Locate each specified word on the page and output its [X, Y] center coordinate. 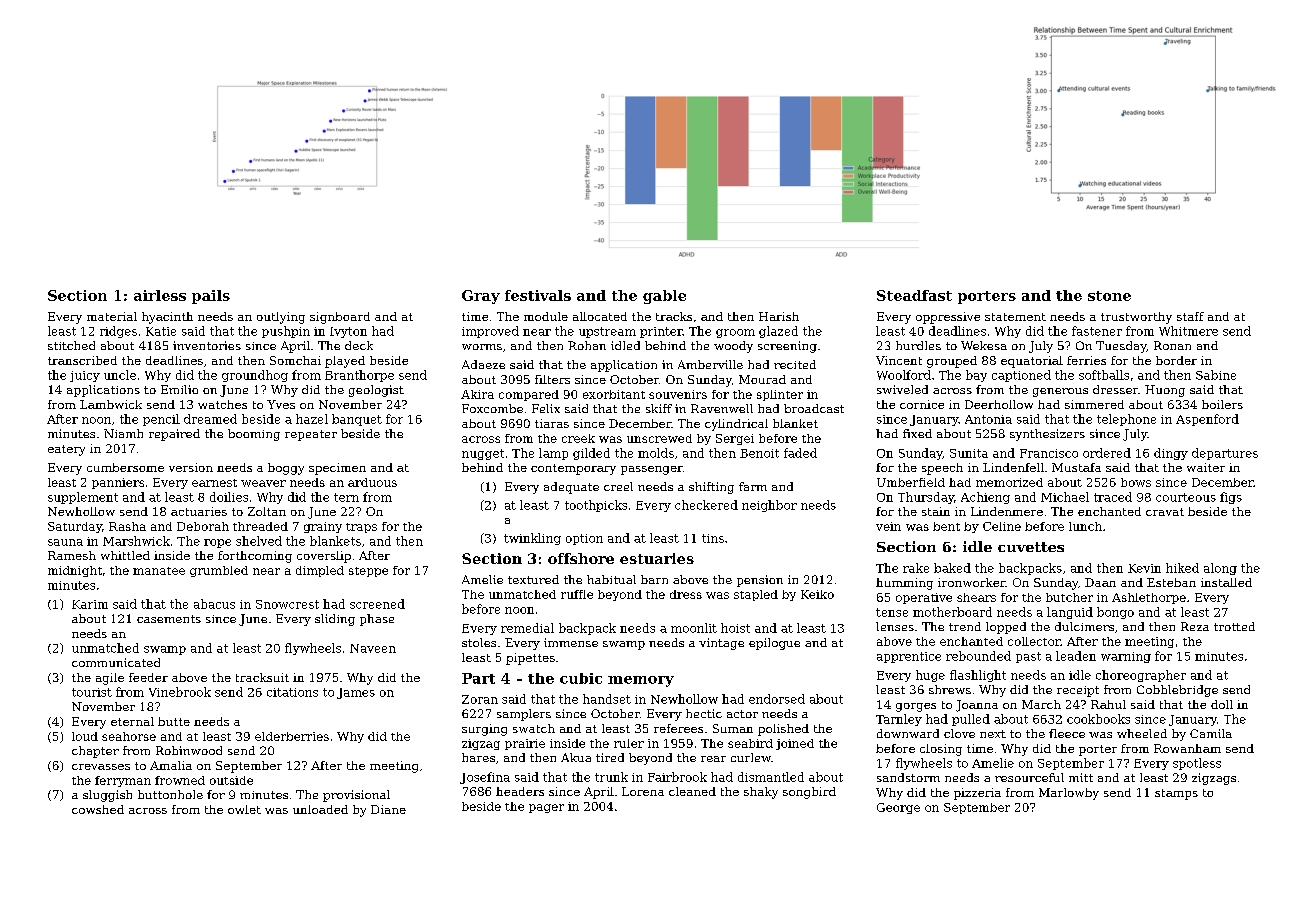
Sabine [1216, 375]
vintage [721, 644]
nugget [483, 454]
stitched [71, 345]
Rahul [1108, 704]
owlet [244, 809]
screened [377, 604]
